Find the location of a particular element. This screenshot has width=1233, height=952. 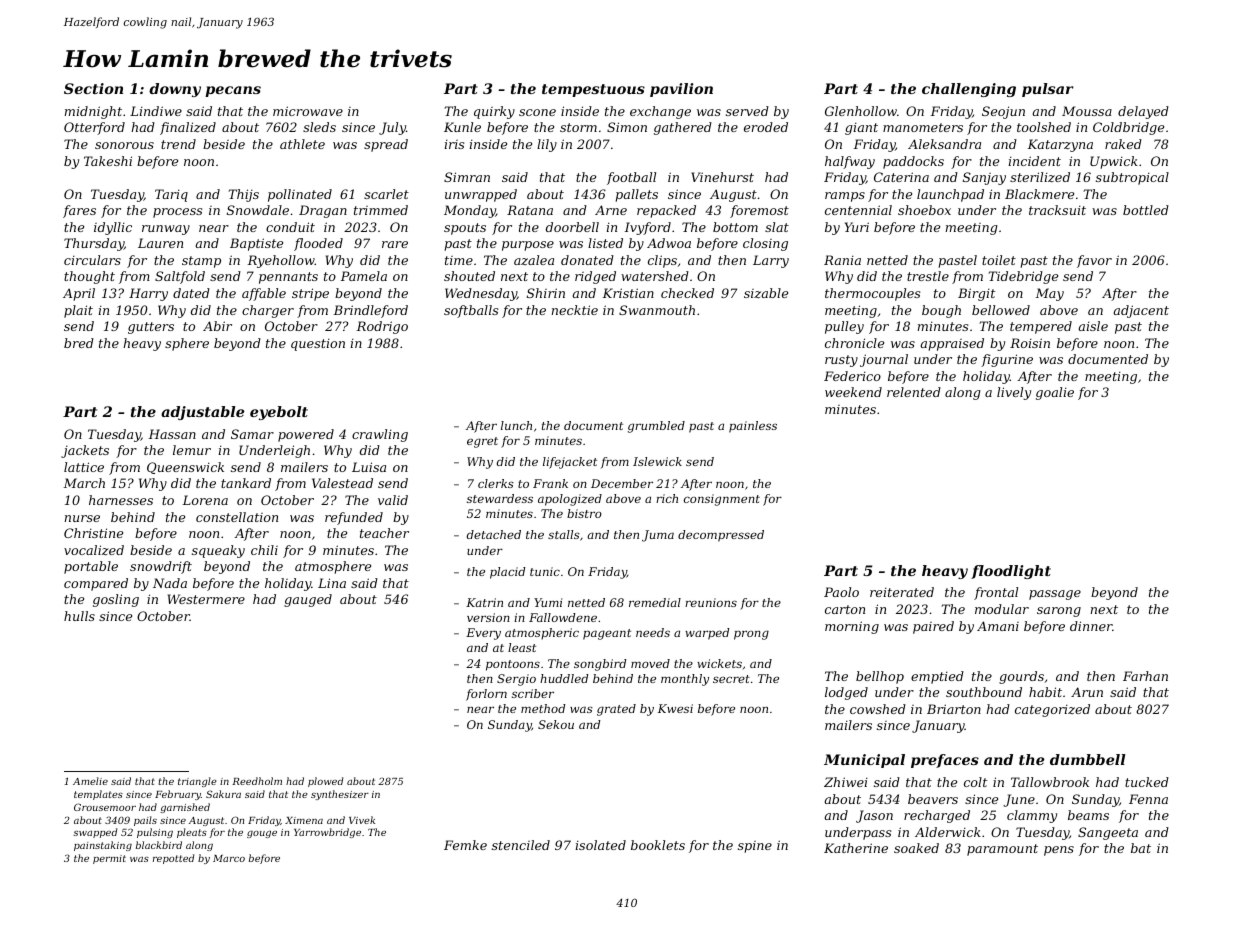

gosling is located at coordinates (116, 600).
